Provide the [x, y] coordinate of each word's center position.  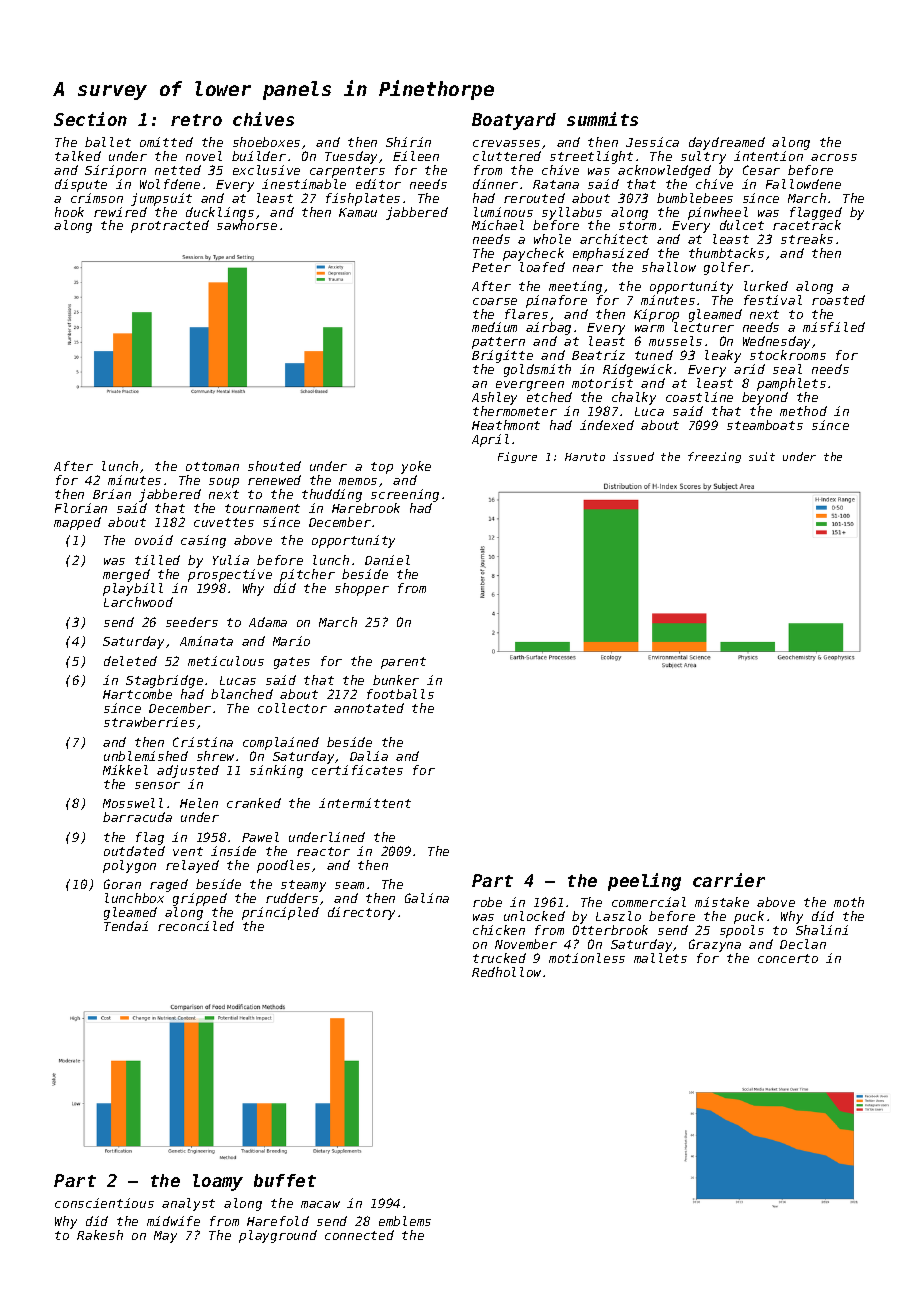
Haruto [585, 457]
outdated [134, 851]
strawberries [149, 722]
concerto [788, 958]
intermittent [365, 803]
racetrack [807, 225]
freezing [714, 457]
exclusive [266, 170]
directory [361, 913]
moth [849, 902]
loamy [218, 1182]
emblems [405, 1221]
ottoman [212, 466]
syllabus [572, 213]
